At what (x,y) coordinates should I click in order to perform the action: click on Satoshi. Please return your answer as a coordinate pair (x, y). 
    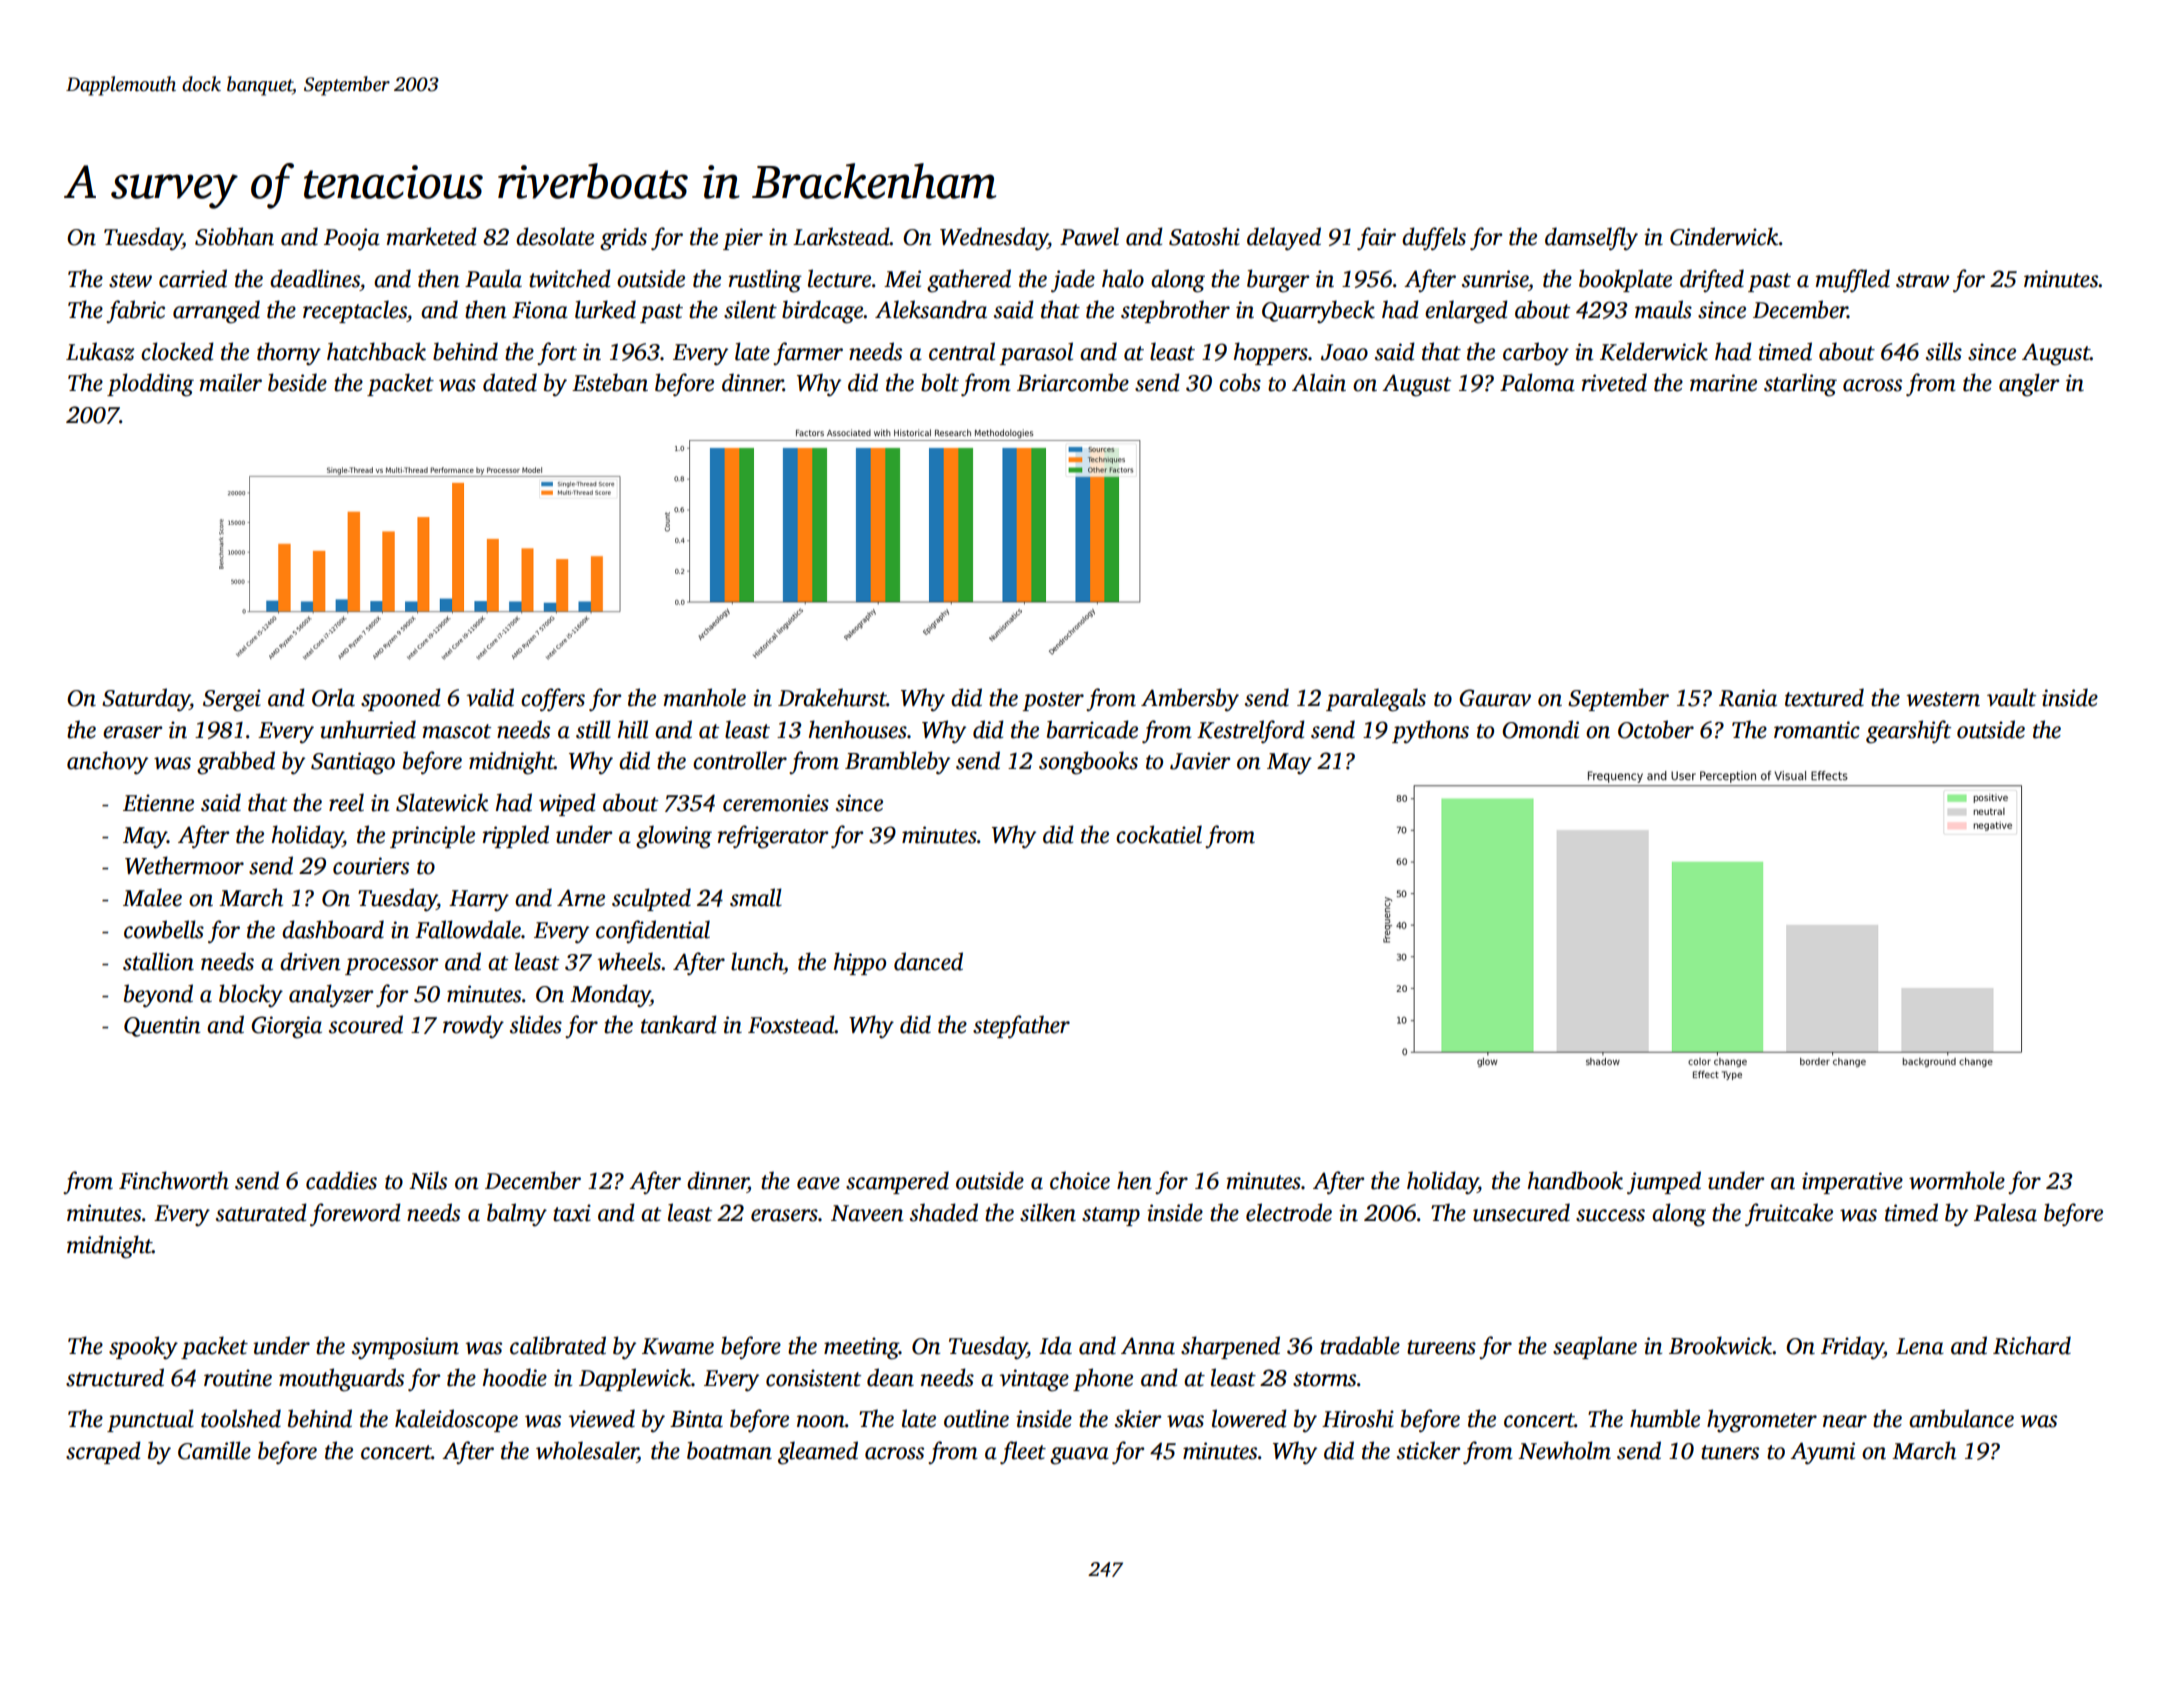
    Looking at the image, I should click on (1204, 236).
